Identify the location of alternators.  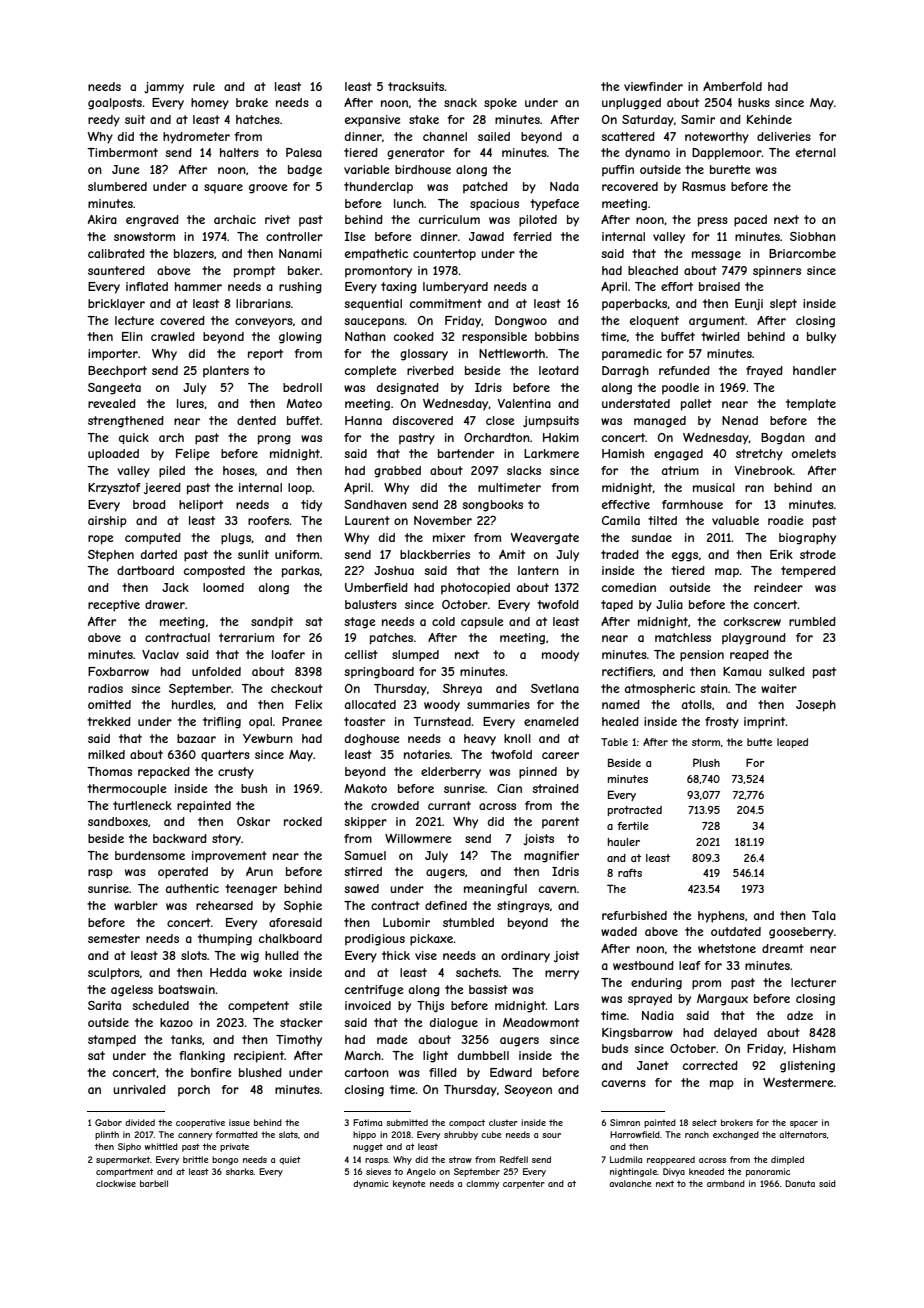
(803, 1134).
